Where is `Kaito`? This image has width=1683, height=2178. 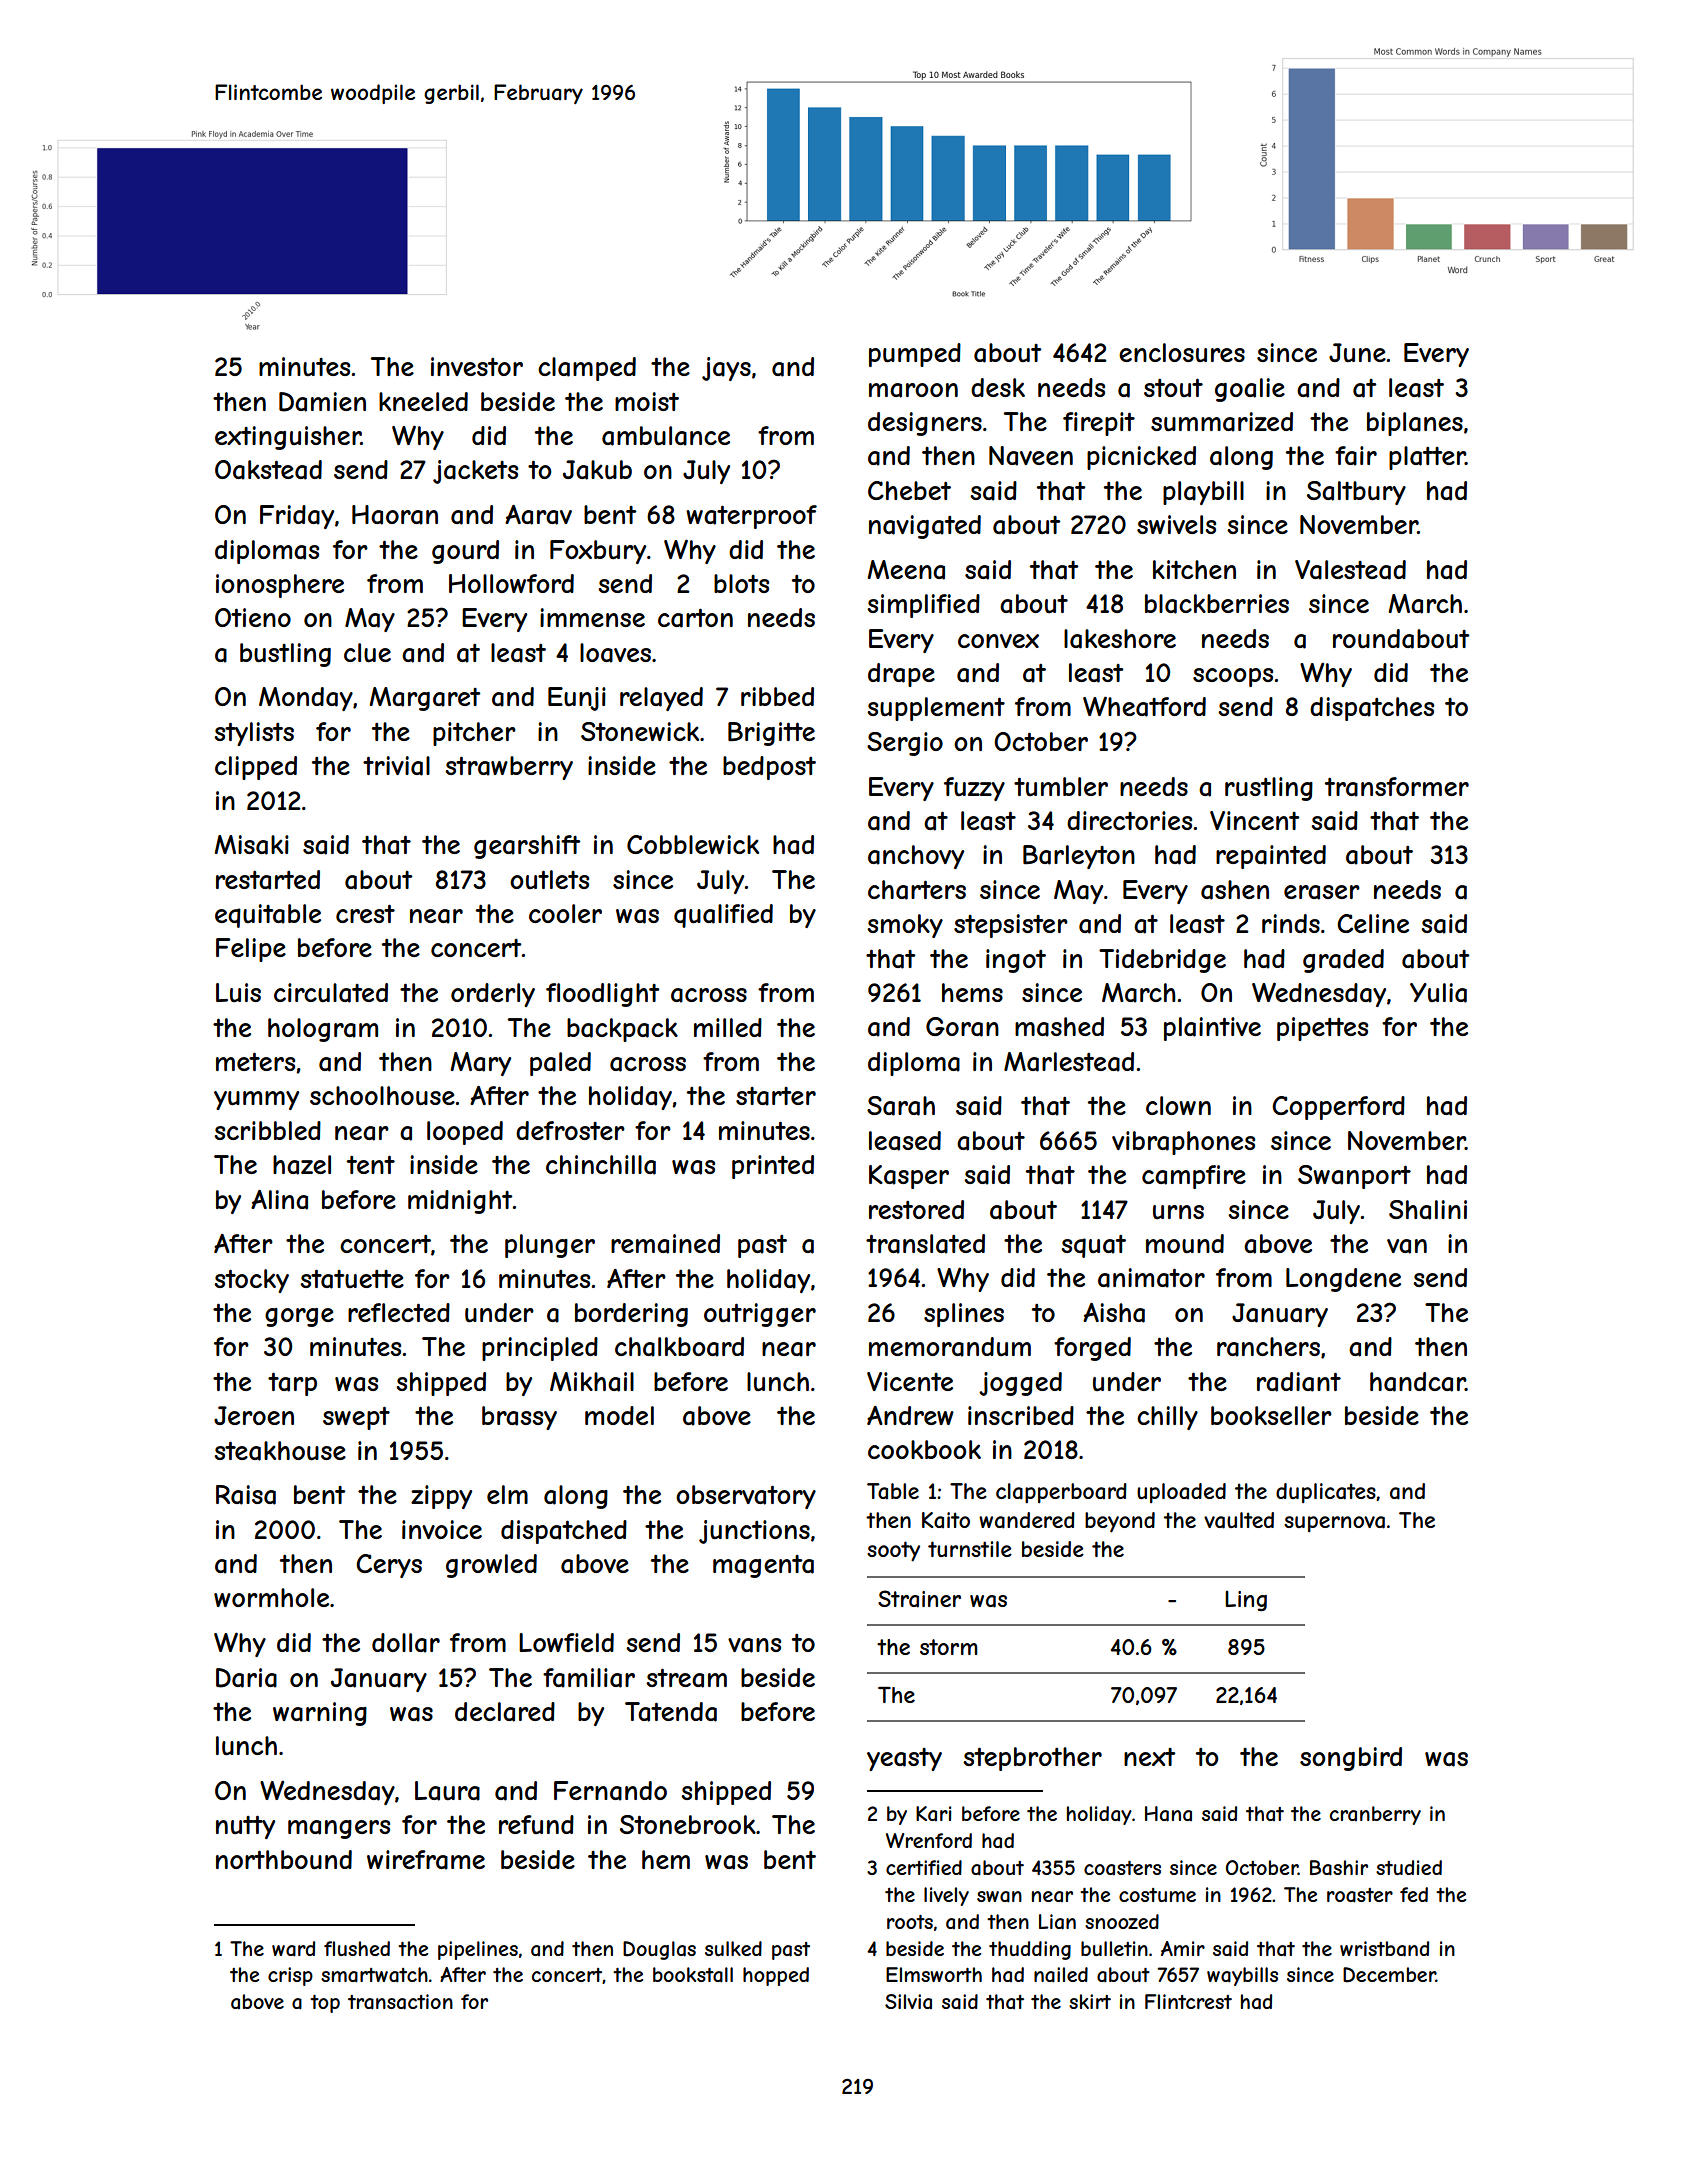
Kaito is located at coordinates (946, 1520).
